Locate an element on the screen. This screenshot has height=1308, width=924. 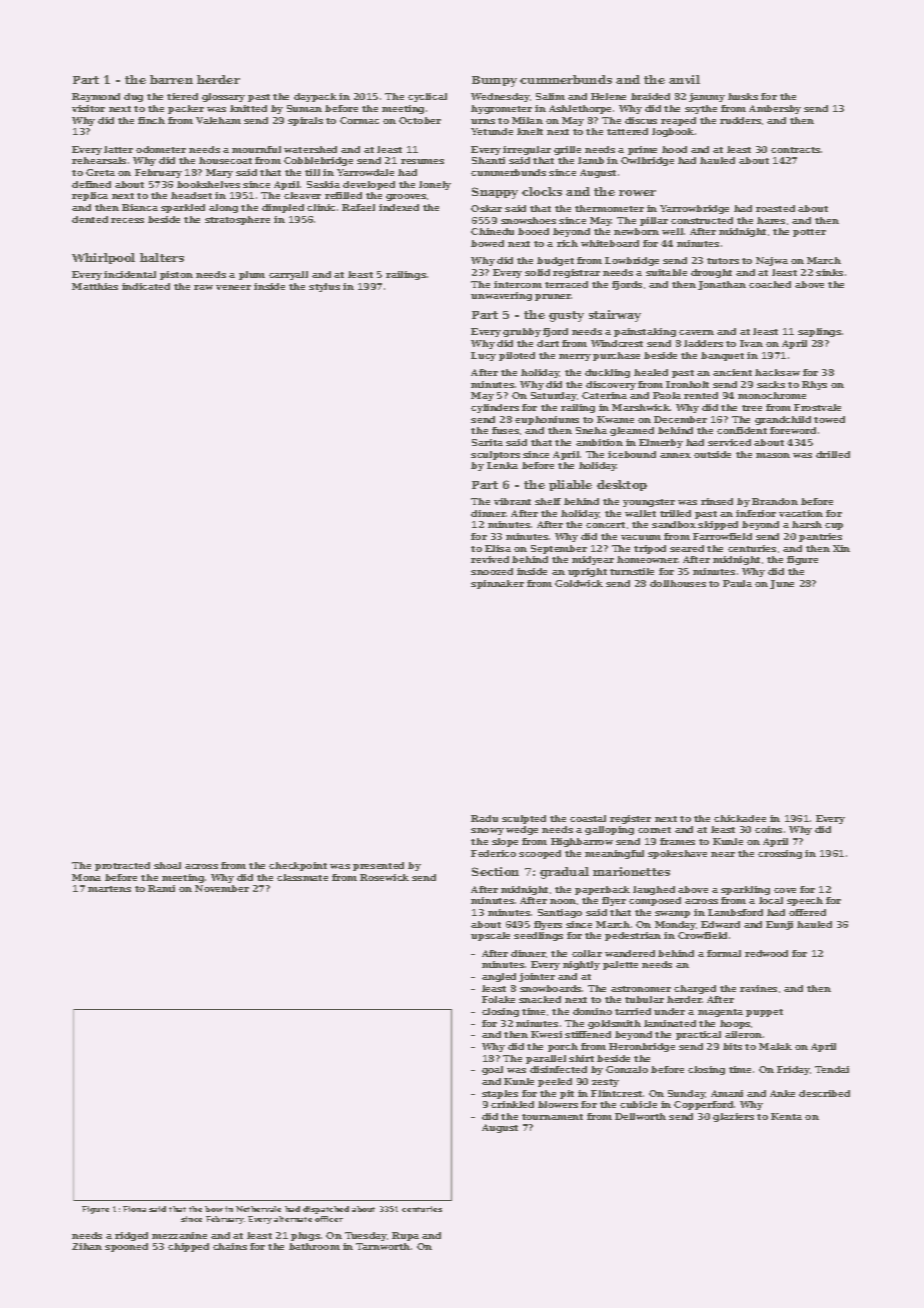
Nethervale is located at coordinates (258, 1209).
